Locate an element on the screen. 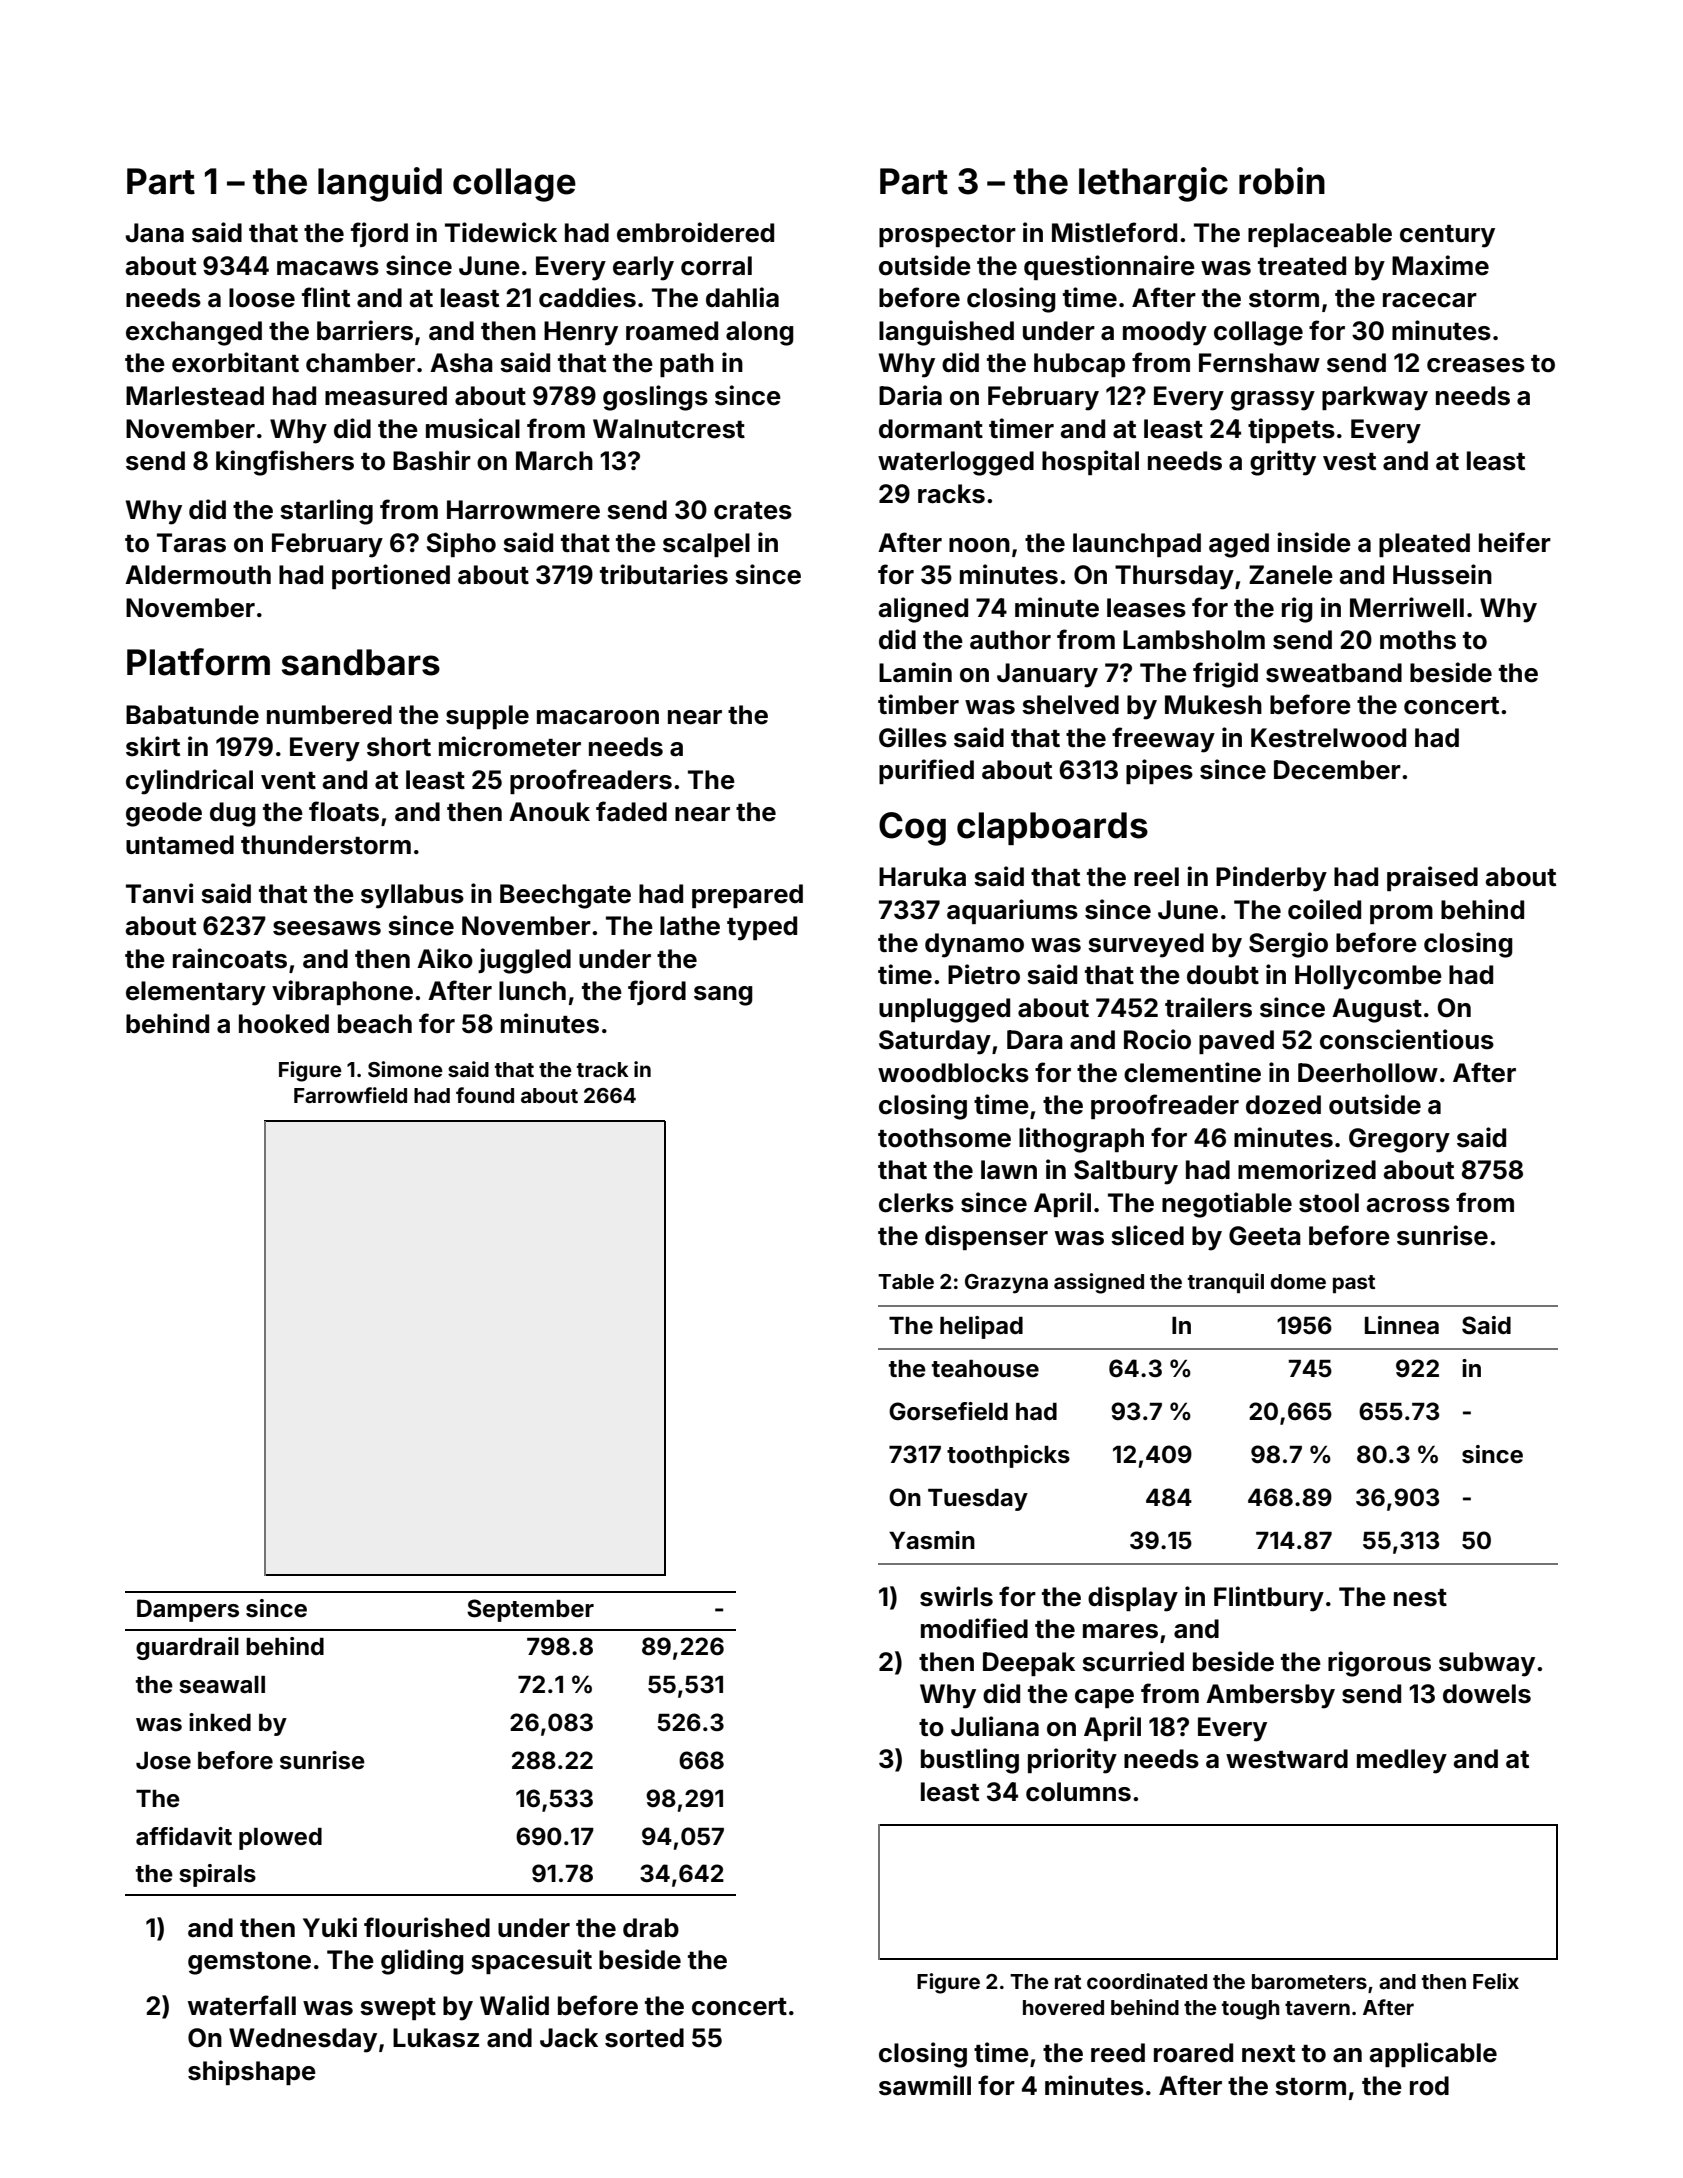 The width and height of the screenshot is (1683, 2178). Table is located at coordinates (906, 1281).
